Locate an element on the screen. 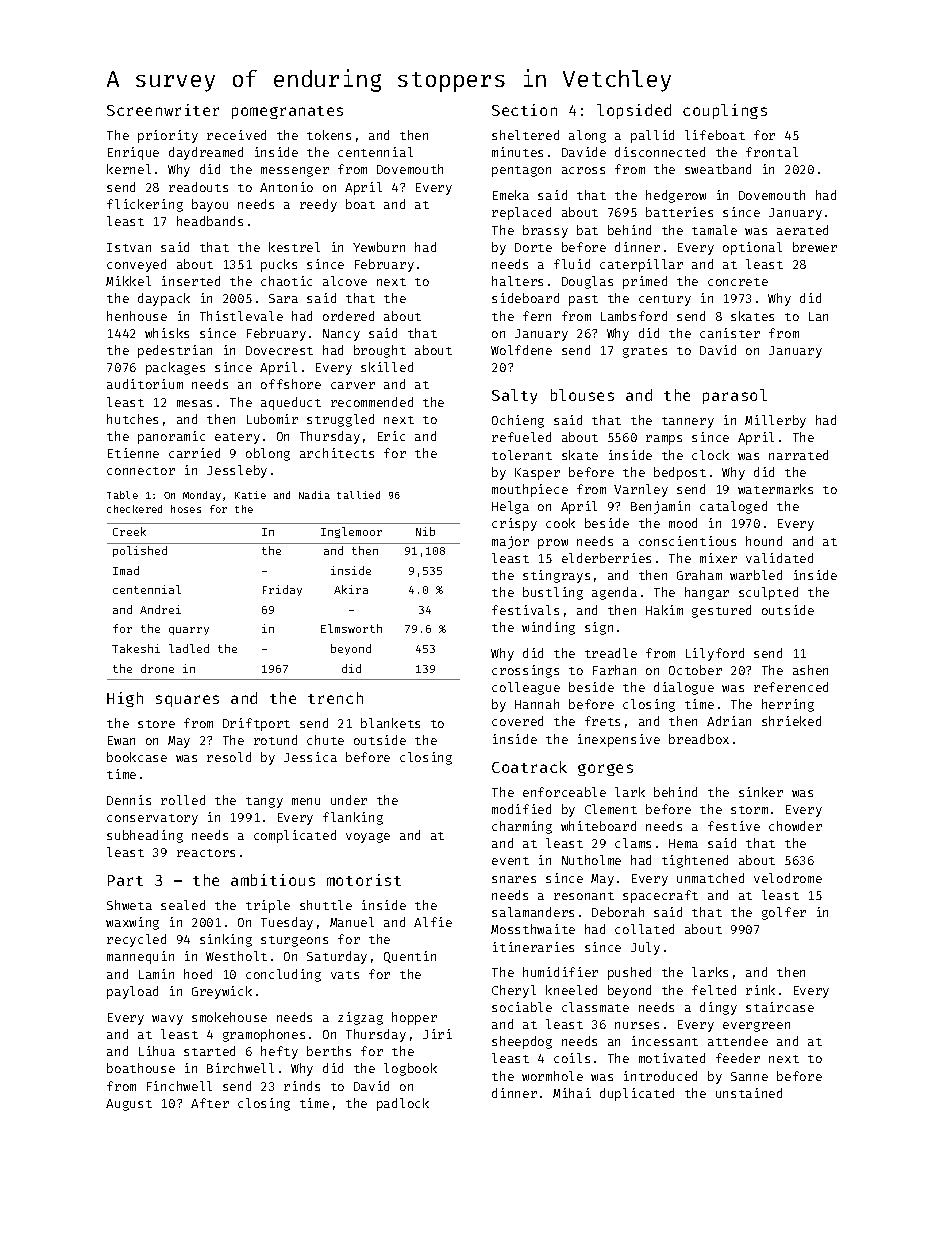 The width and height of the screenshot is (952, 1233). Screenwriter is located at coordinates (163, 110).
